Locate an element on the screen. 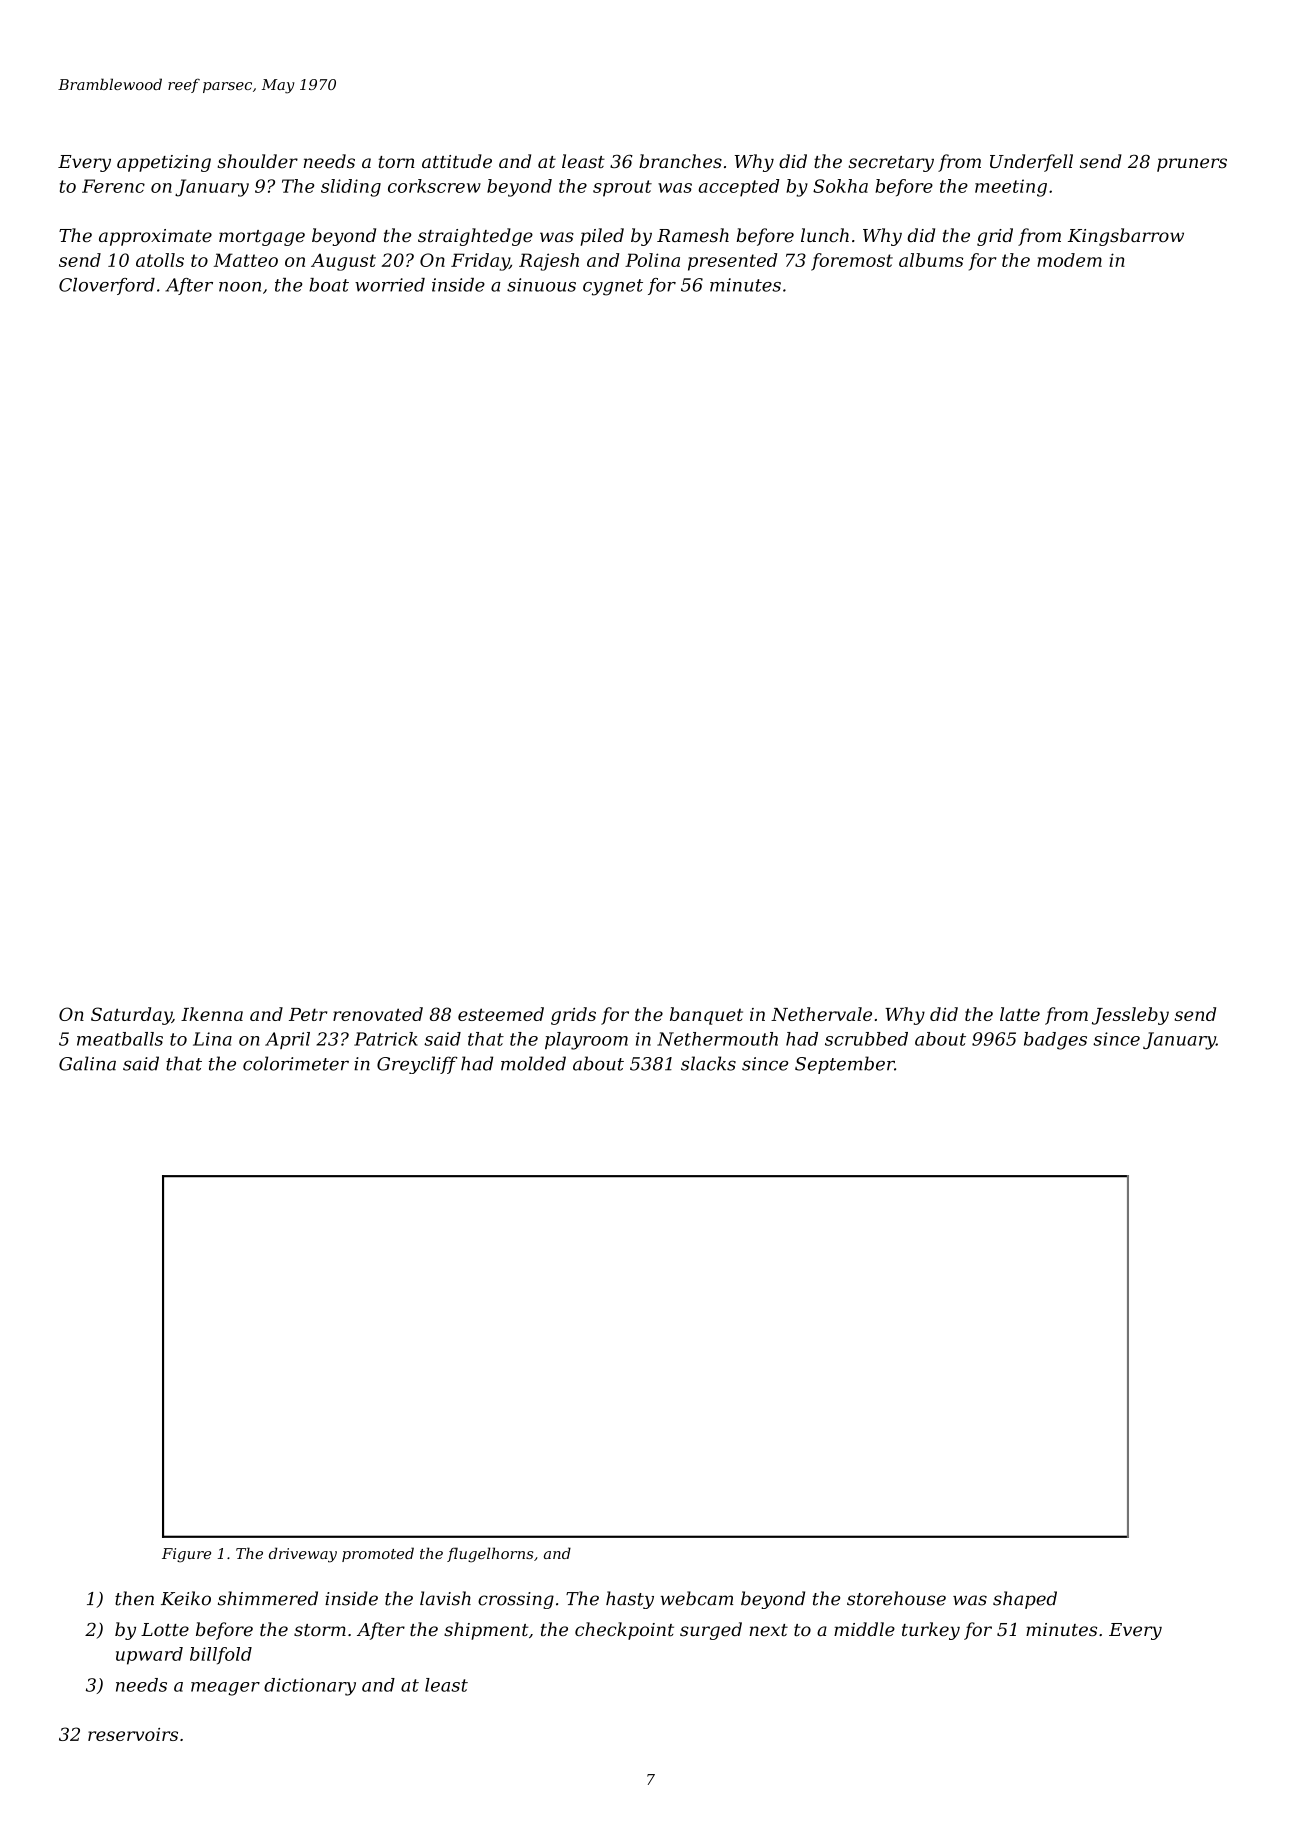 Image resolution: width=1291 pixels, height=1825 pixels. esteemed is located at coordinates (501, 1014).
